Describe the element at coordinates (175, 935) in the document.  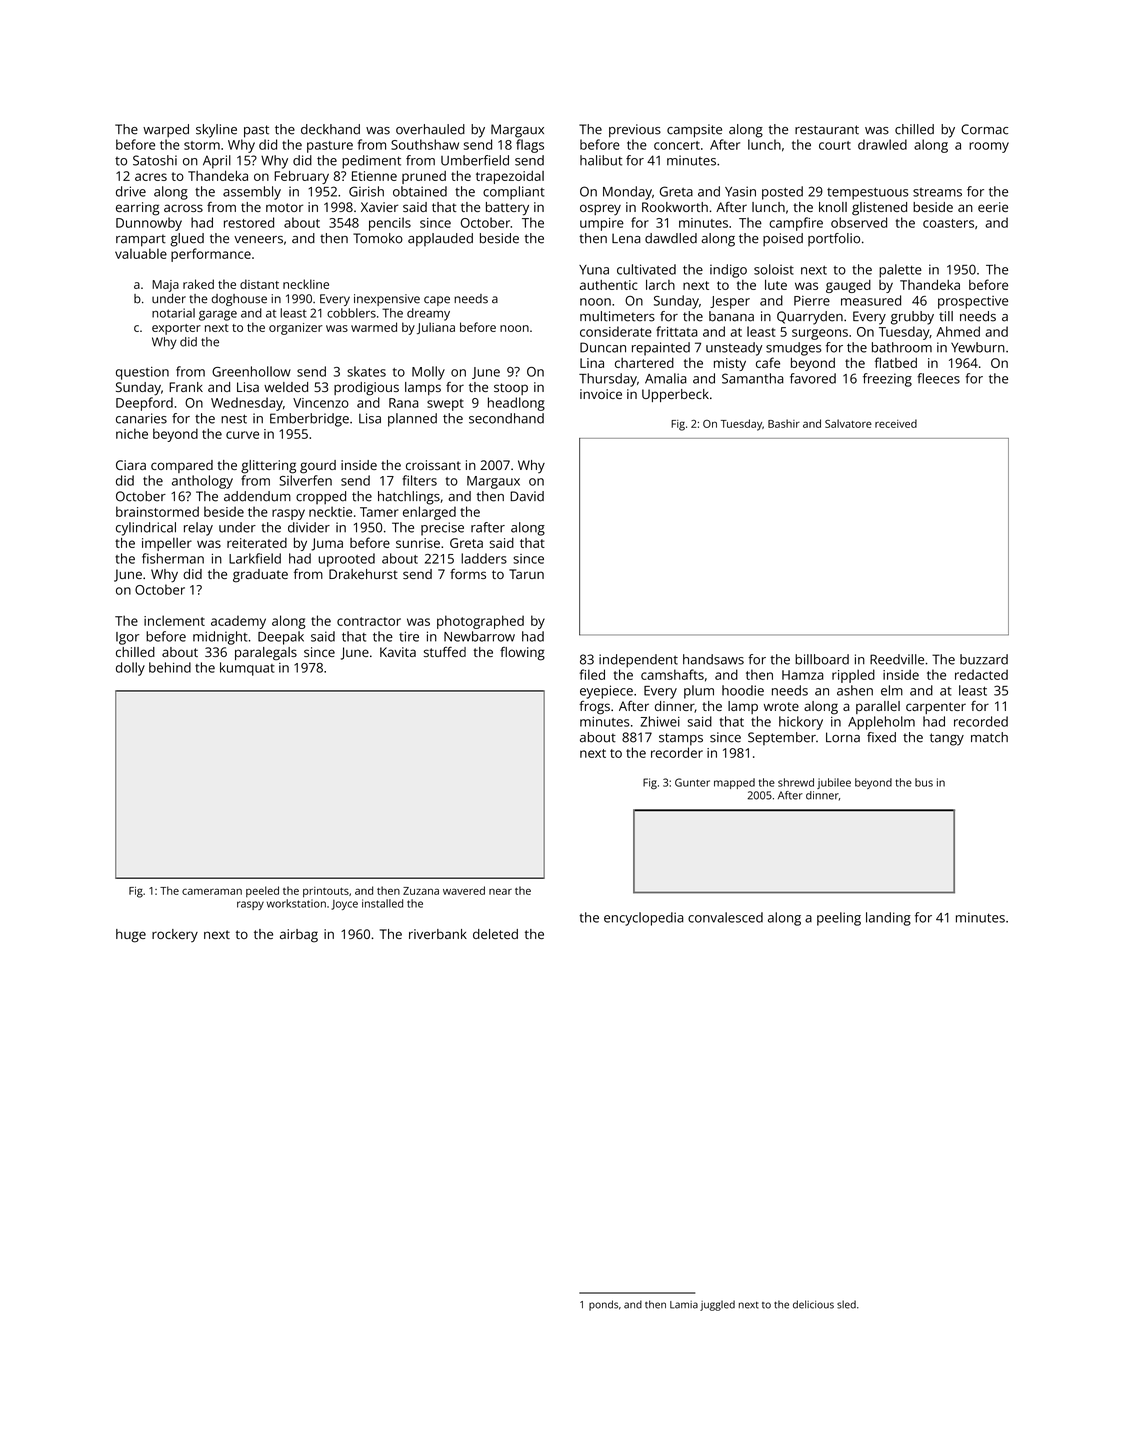
I see `rockery` at that location.
